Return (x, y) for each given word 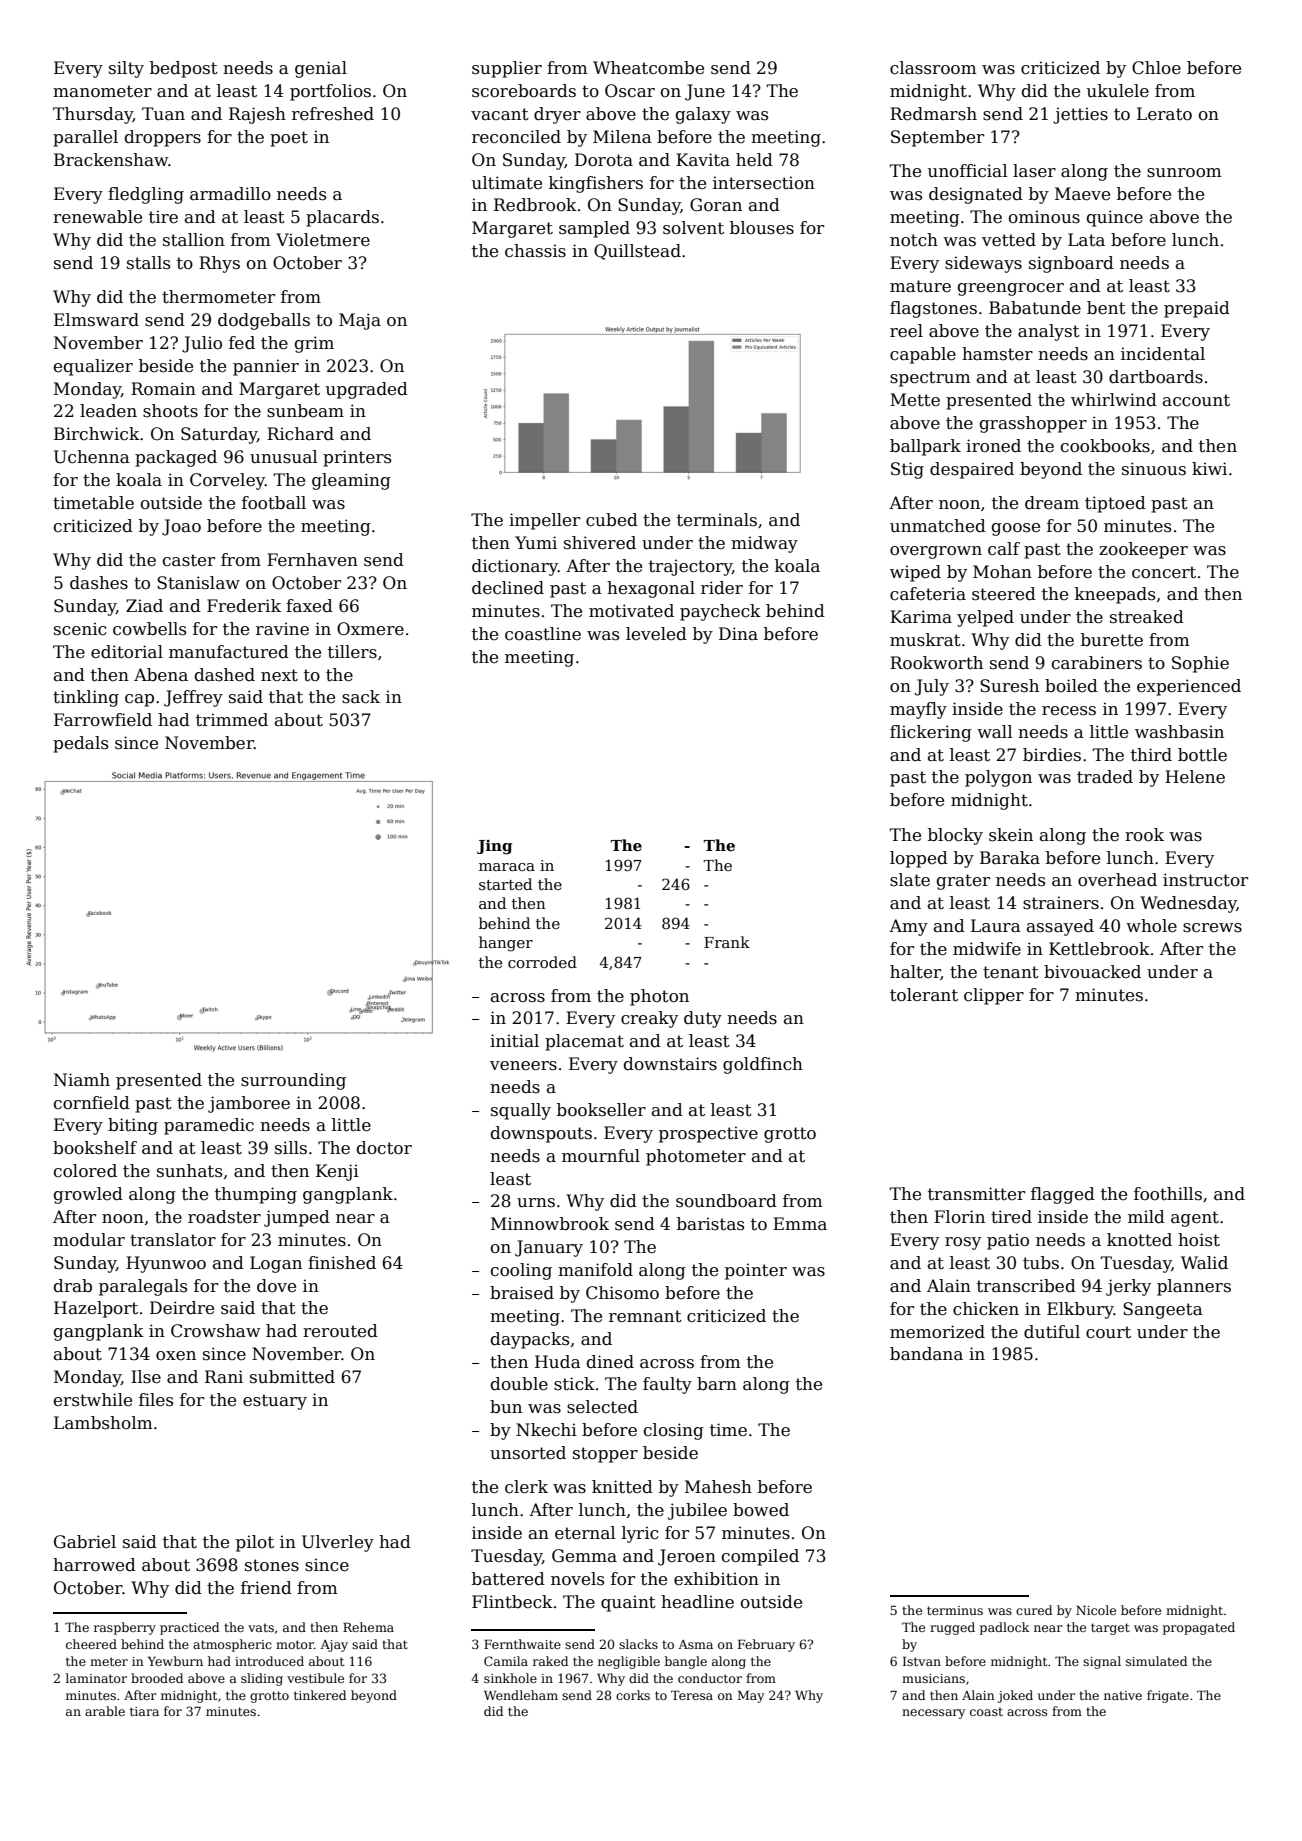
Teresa (692, 1695)
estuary (275, 1402)
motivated (631, 611)
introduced (269, 1661)
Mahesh (718, 1487)
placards (342, 218)
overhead (1117, 880)
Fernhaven (312, 560)
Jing (494, 847)
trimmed (232, 720)
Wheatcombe (648, 68)
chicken (986, 1309)
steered (1004, 594)
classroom (933, 68)
